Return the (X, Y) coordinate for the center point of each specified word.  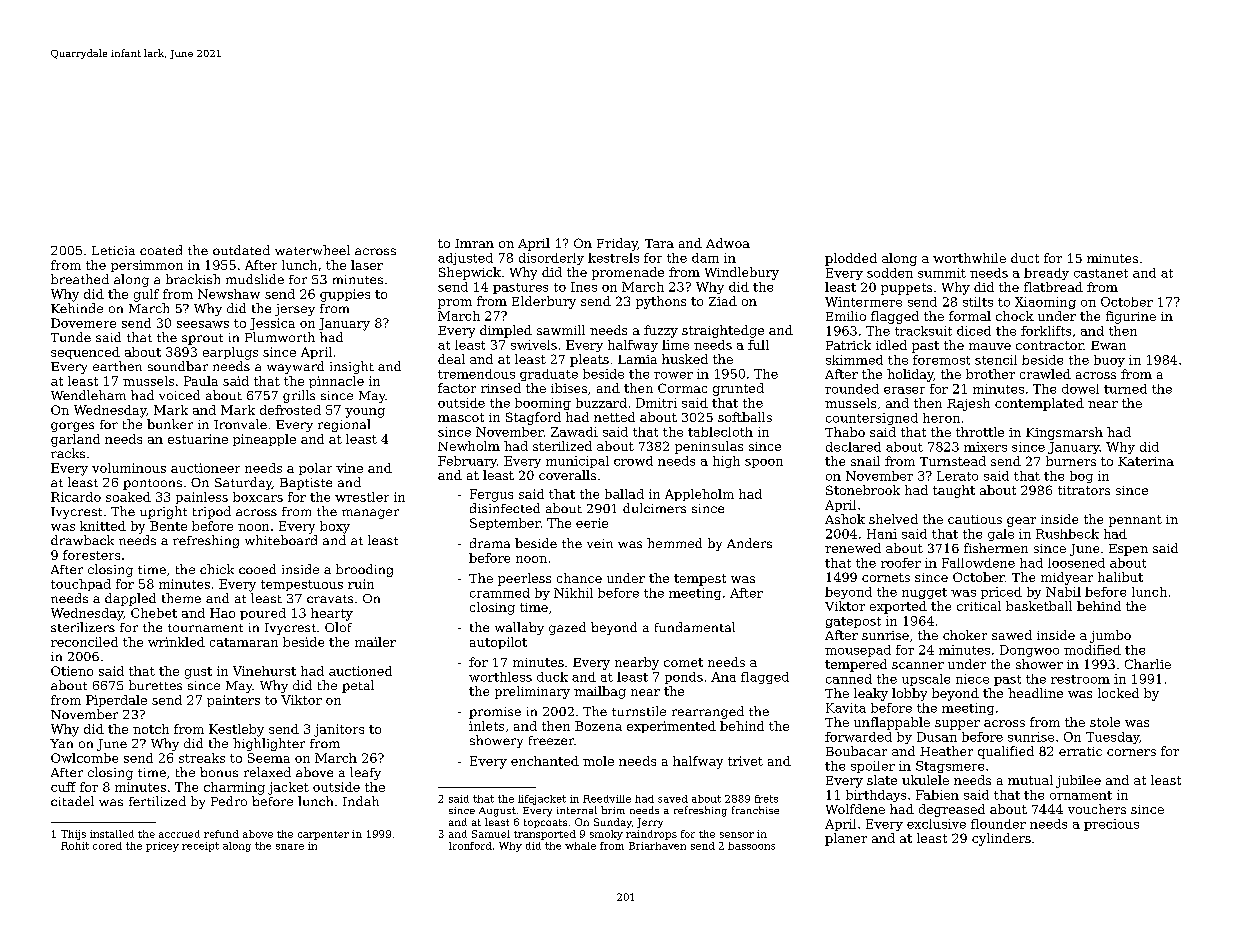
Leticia (113, 250)
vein (600, 543)
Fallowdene (978, 563)
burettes (155, 685)
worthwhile (969, 258)
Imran (474, 243)
